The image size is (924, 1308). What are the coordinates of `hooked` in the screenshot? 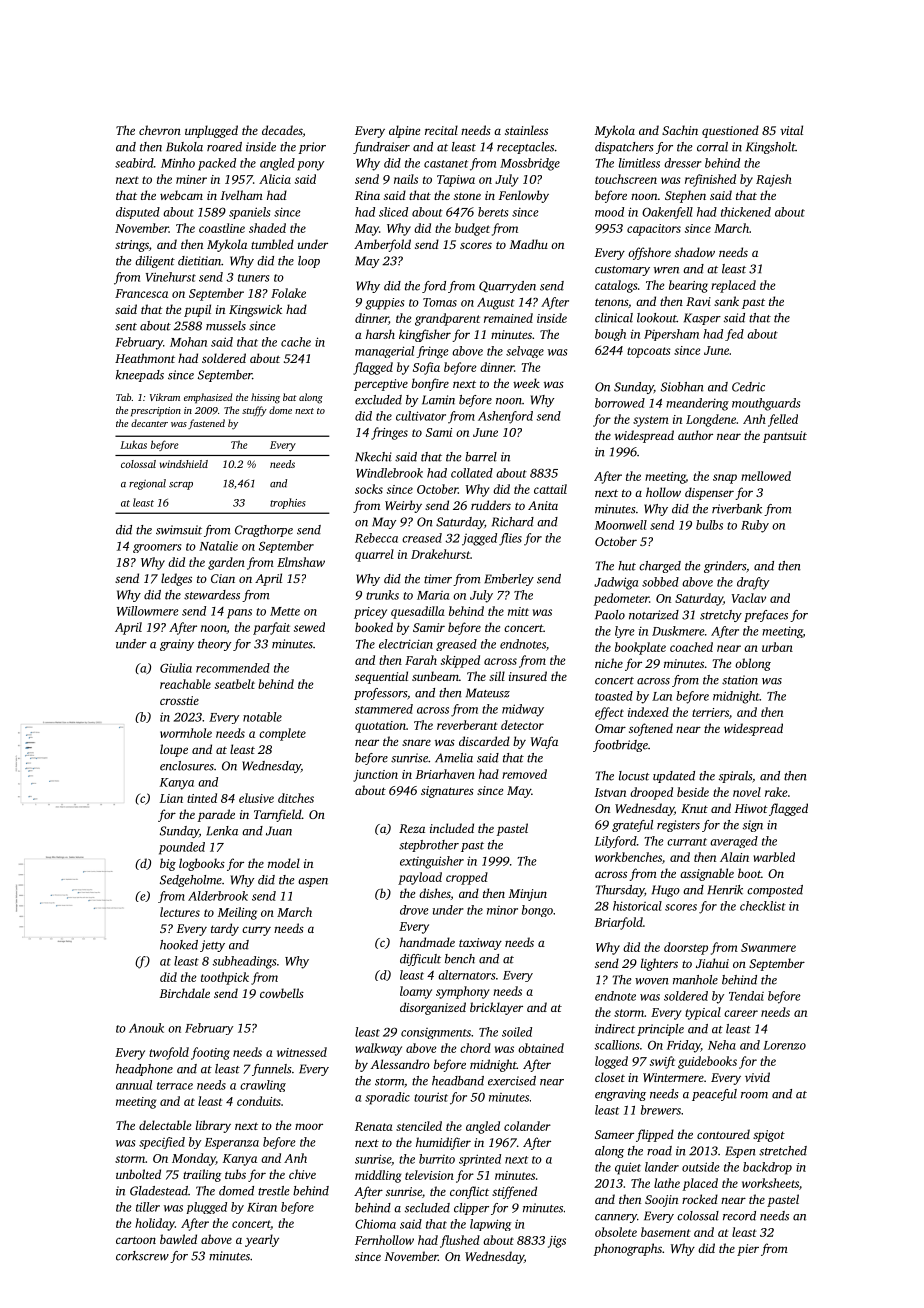 It's located at (179, 945).
